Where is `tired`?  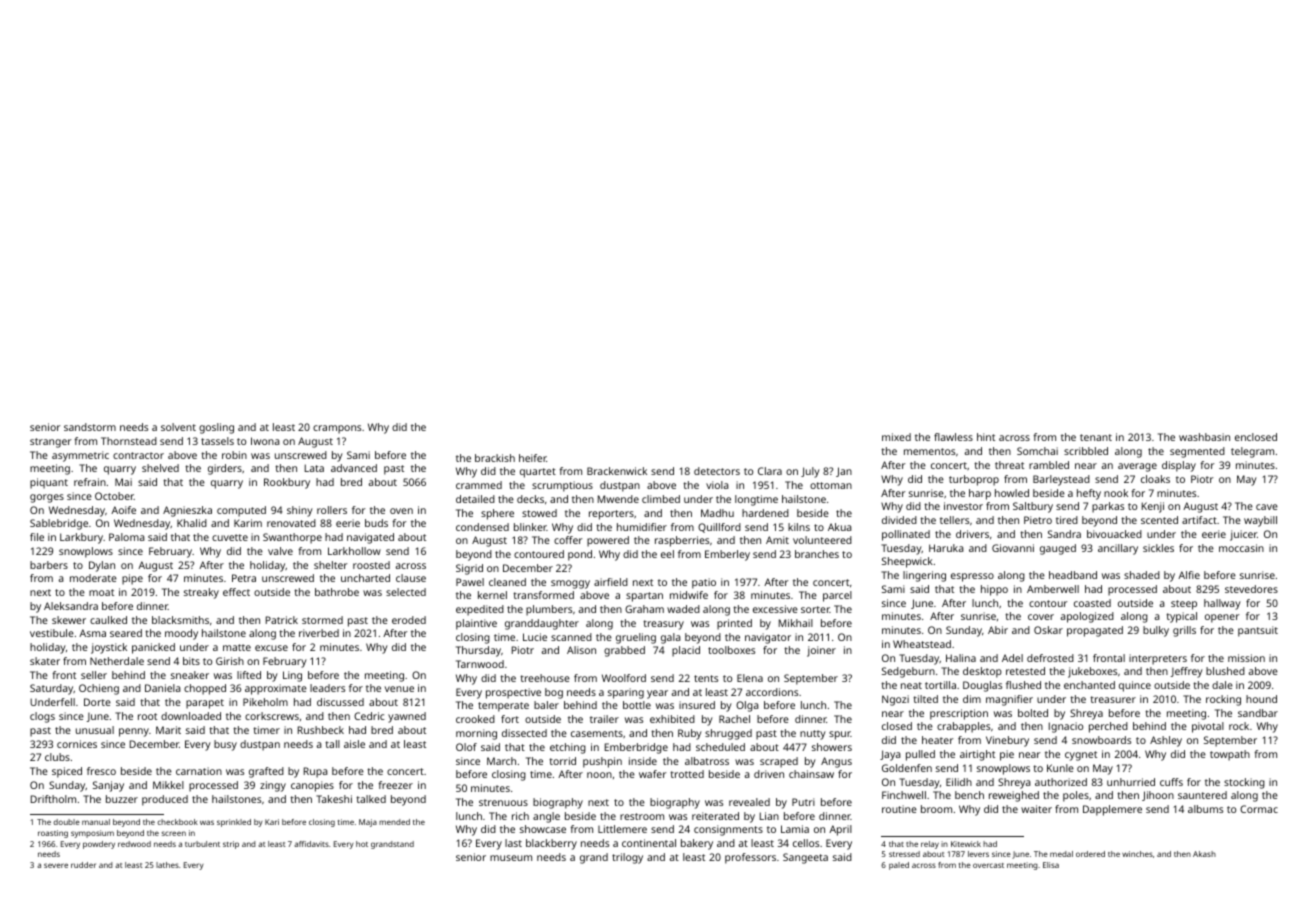
tired is located at coordinates (1067, 520).
